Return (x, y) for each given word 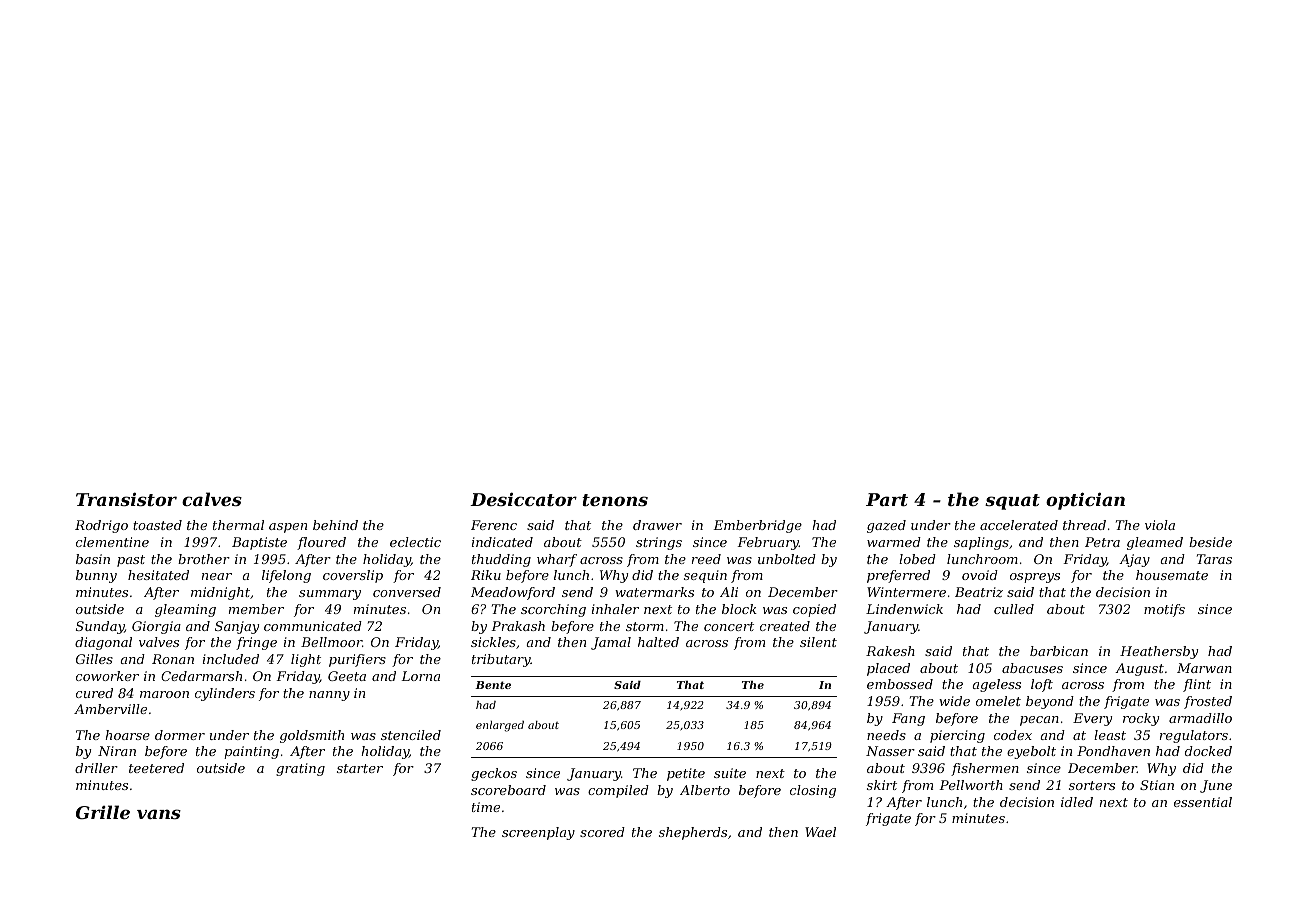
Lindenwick (904, 609)
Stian (1157, 785)
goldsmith (312, 736)
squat (1012, 502)
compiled (618, 791)
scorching (553, 610)
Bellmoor (331, 642)
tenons (615, 500)
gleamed (1155, 543)
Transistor (126, 499)
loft (1042, 685)
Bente (493, 685)
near (217, 576)
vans (159, 814)
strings (659, 543)
